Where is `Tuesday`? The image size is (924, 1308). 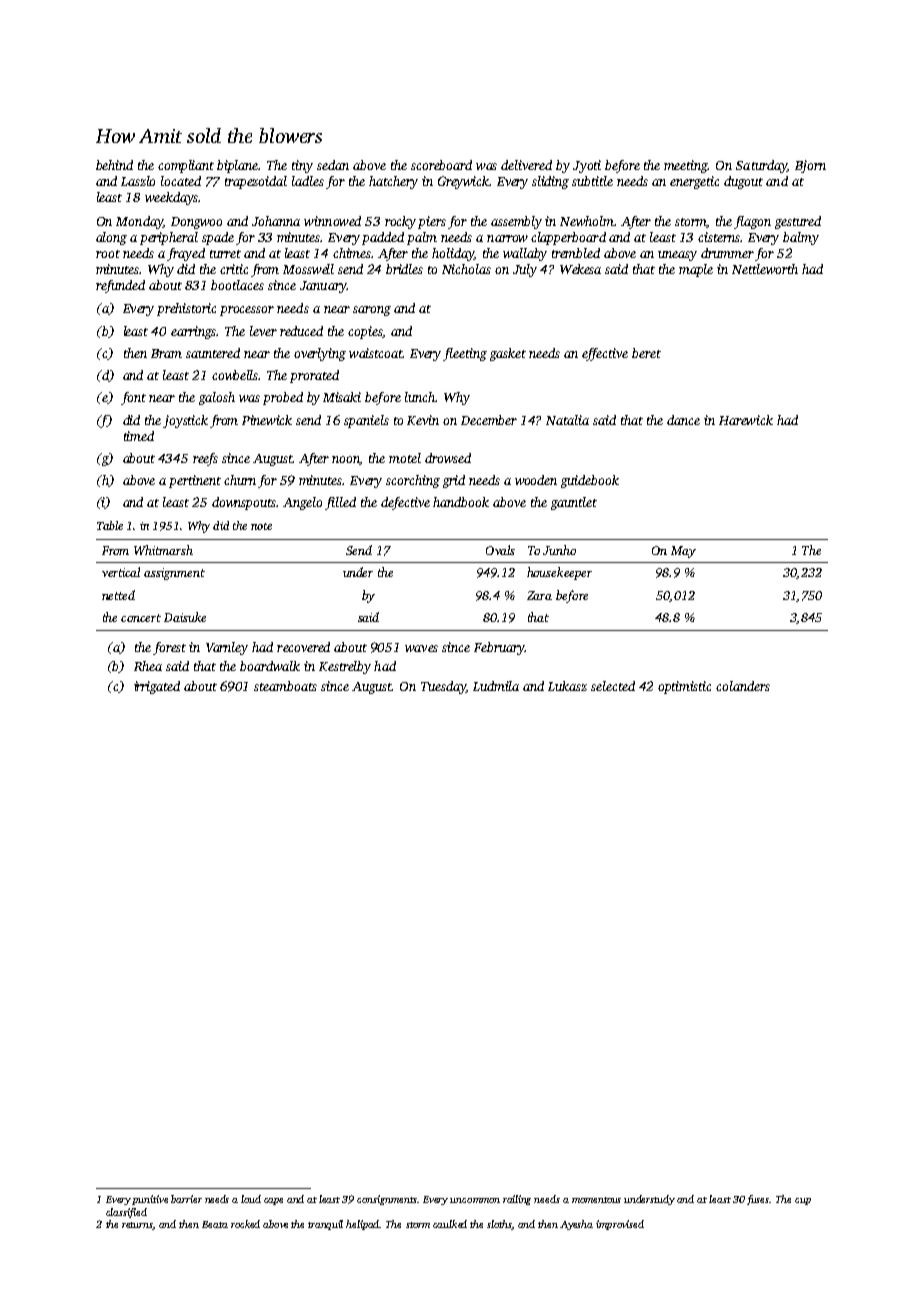
Tuesday is located at coordinates (443, 687).
